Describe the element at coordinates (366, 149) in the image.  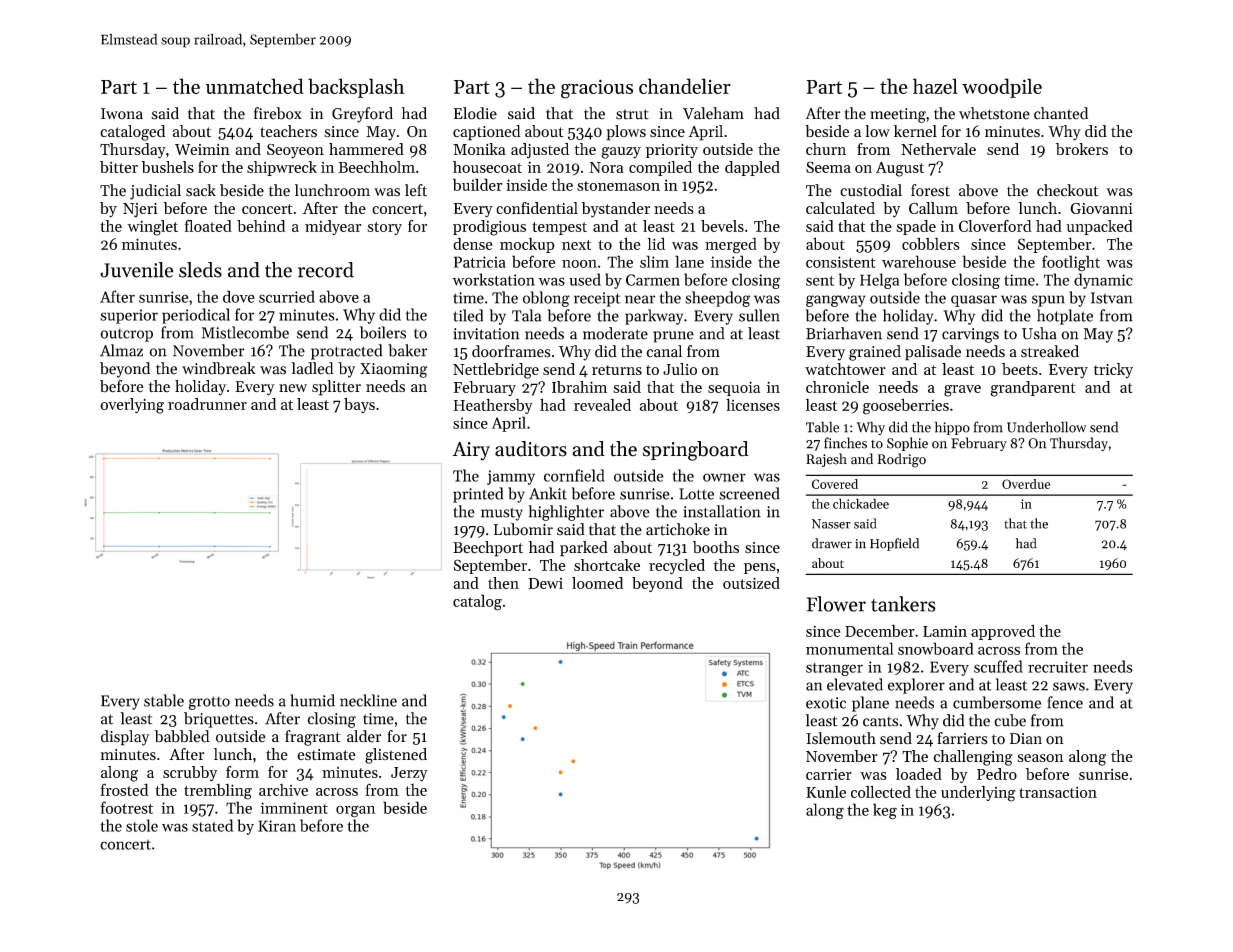
I see `hammered` at that location.
